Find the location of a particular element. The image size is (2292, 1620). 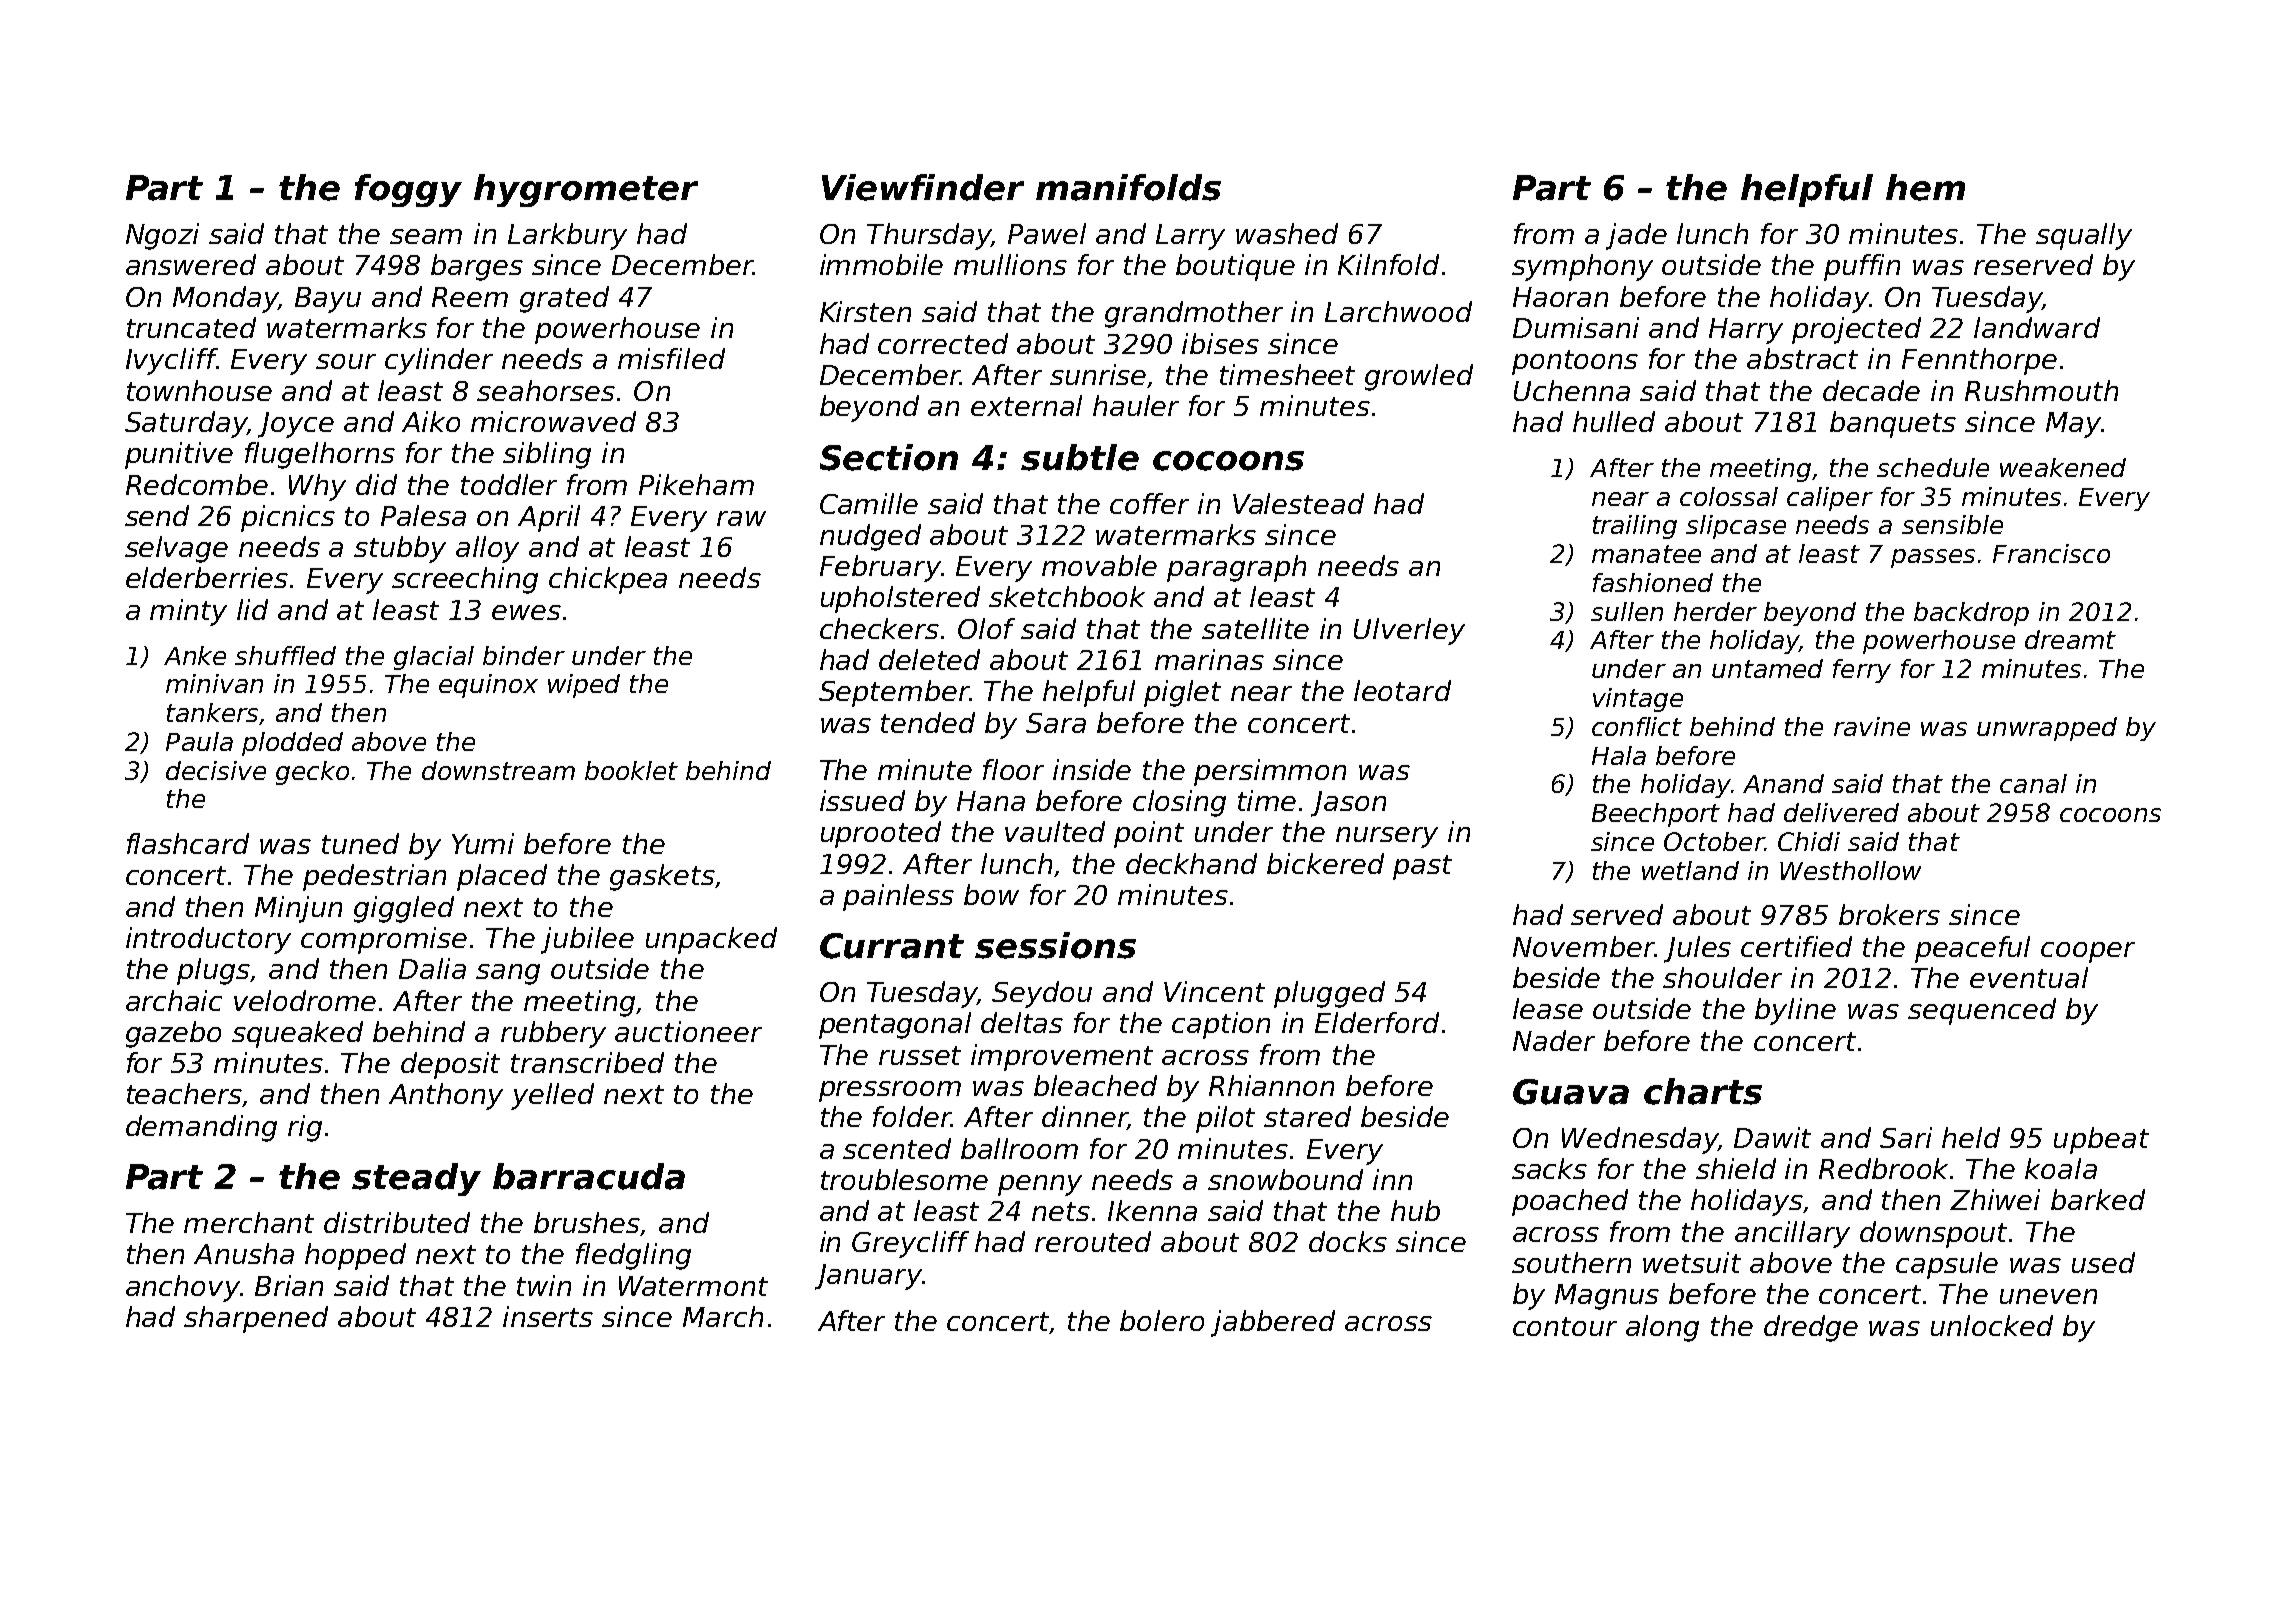

hem is located at coordinates (1925, 187).
